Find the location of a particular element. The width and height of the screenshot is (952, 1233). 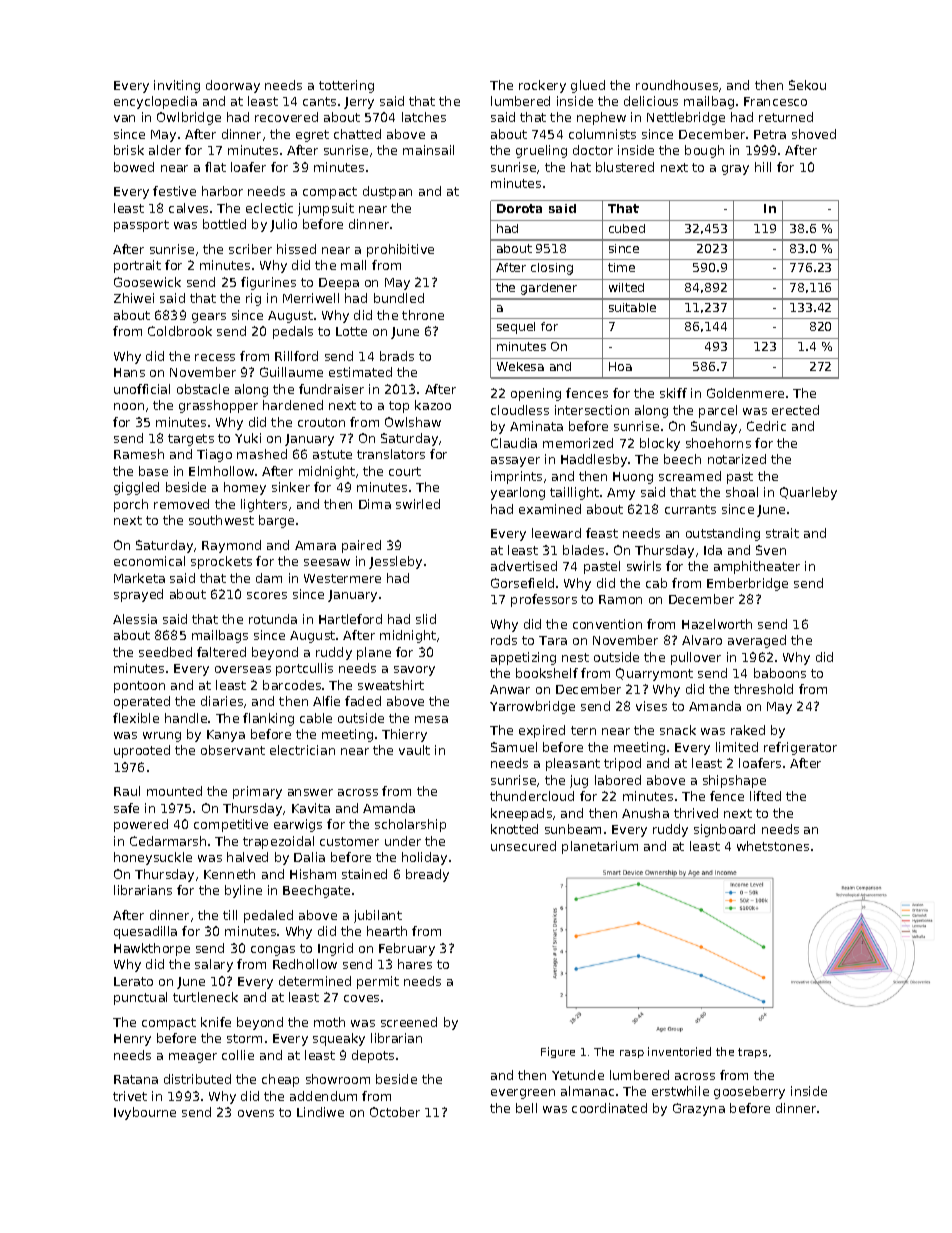

Yetunde is located at coordinates (578, 1075).
